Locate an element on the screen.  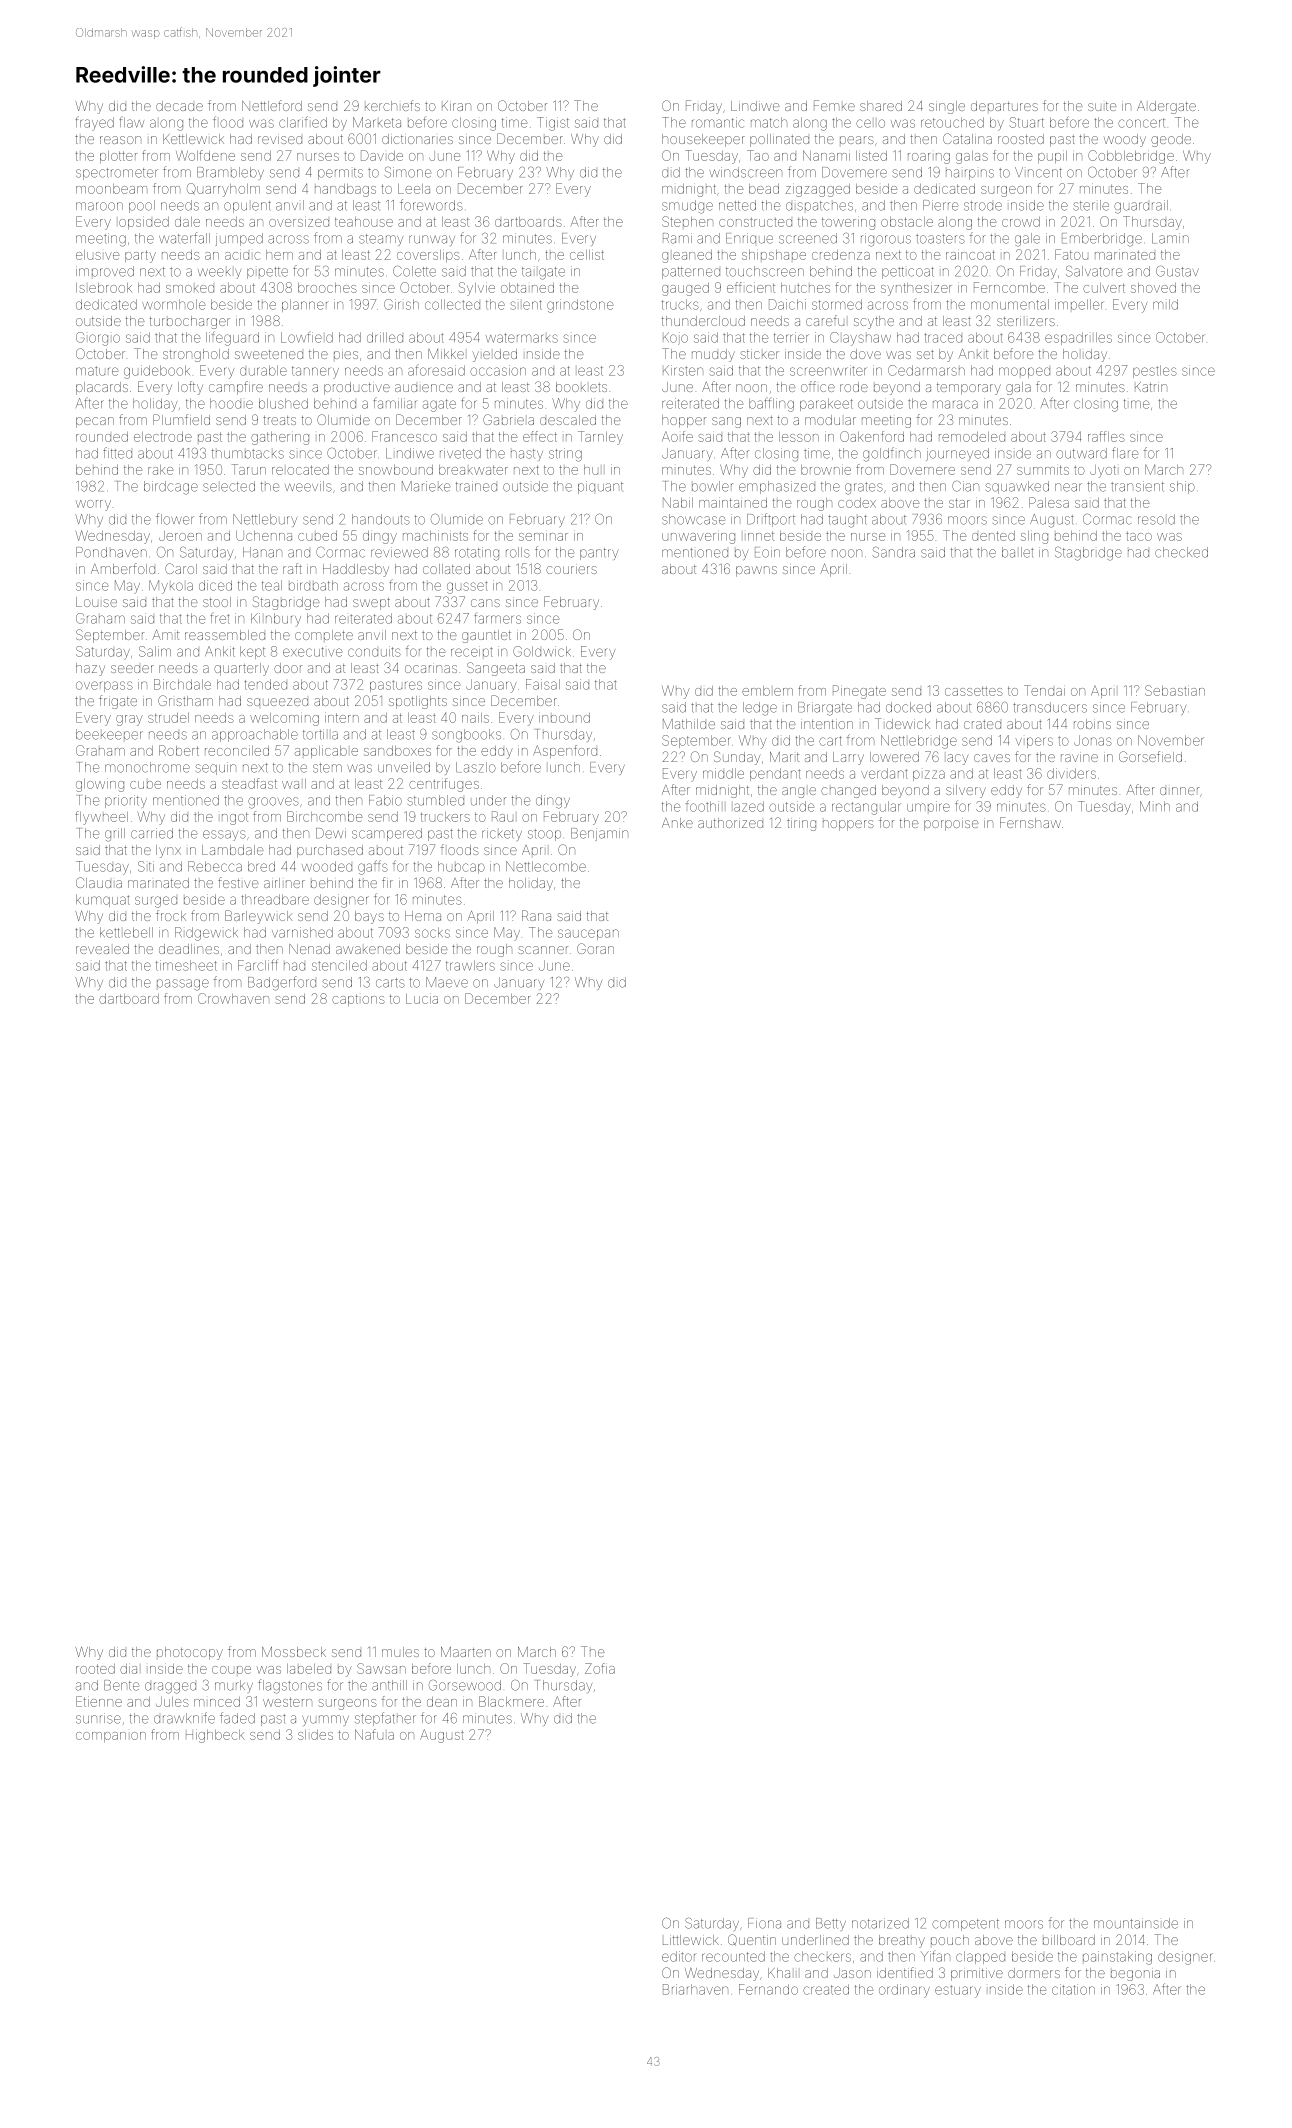
maroon is located at coordinates (99, 206).
